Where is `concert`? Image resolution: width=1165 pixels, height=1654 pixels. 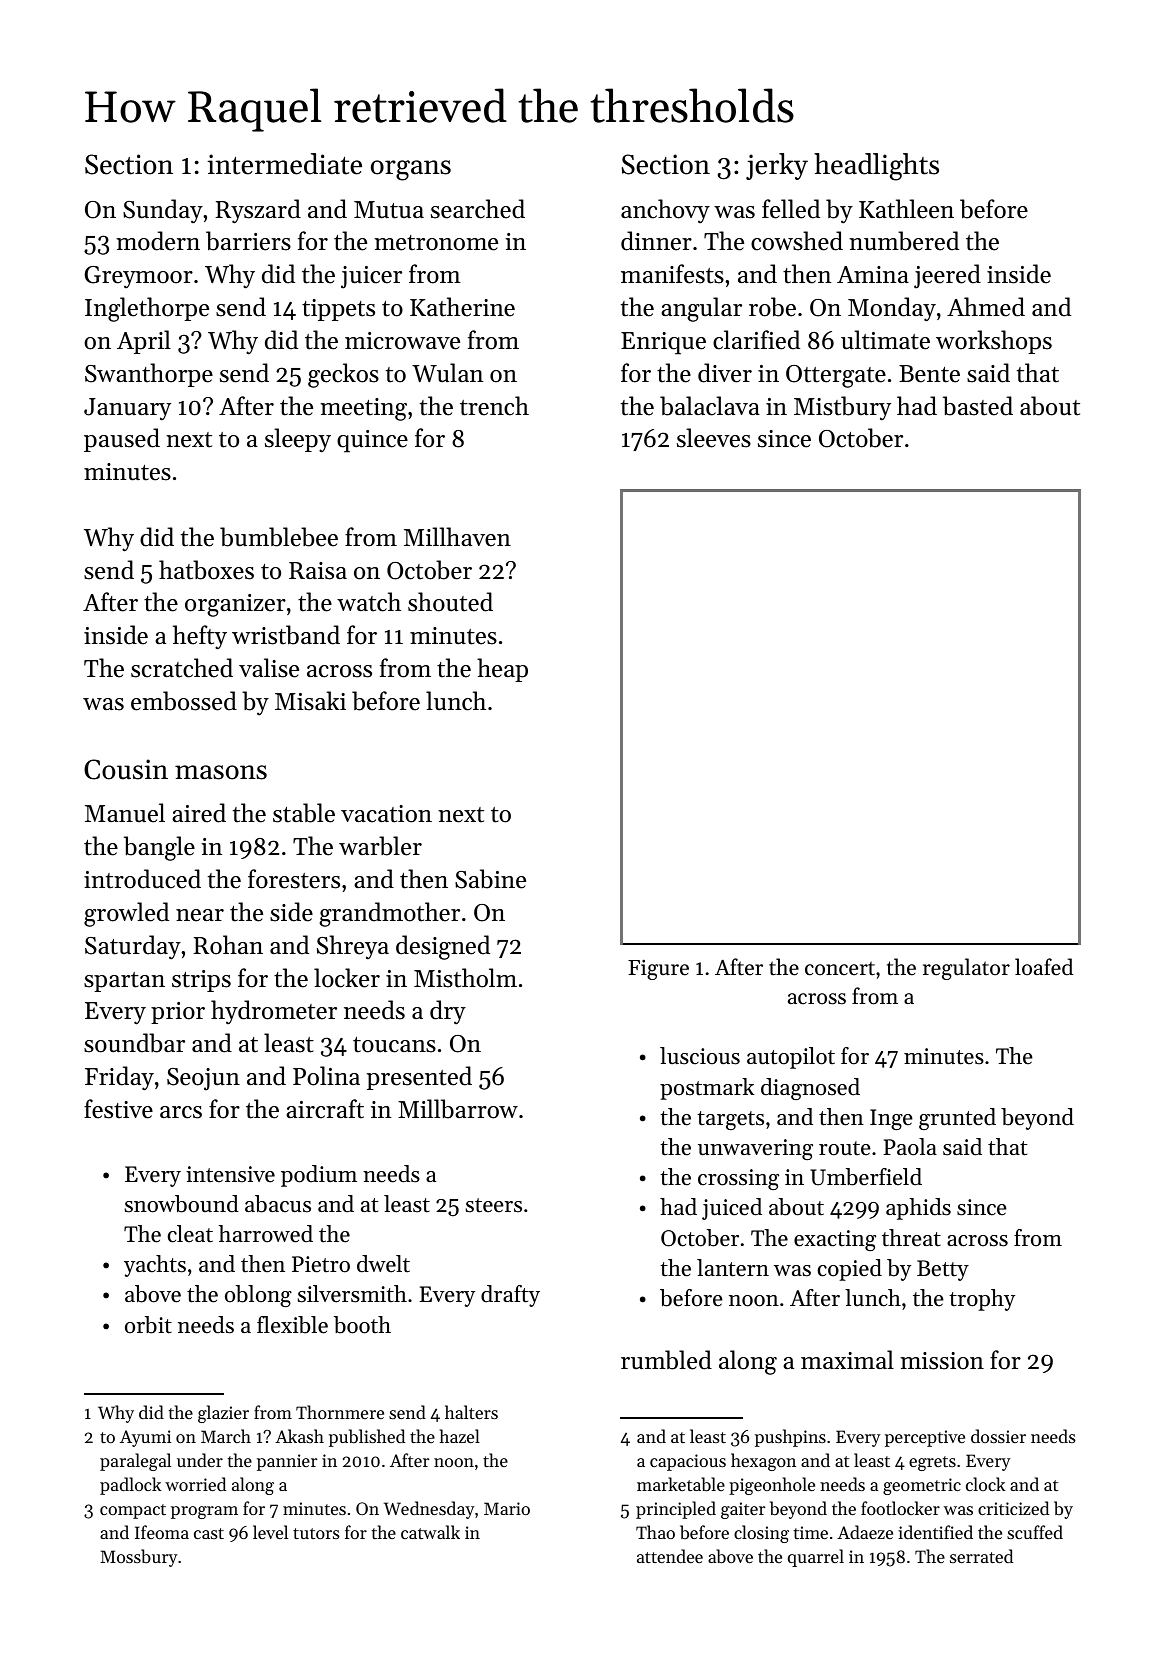
concert is located at coordinates (840, 968).
